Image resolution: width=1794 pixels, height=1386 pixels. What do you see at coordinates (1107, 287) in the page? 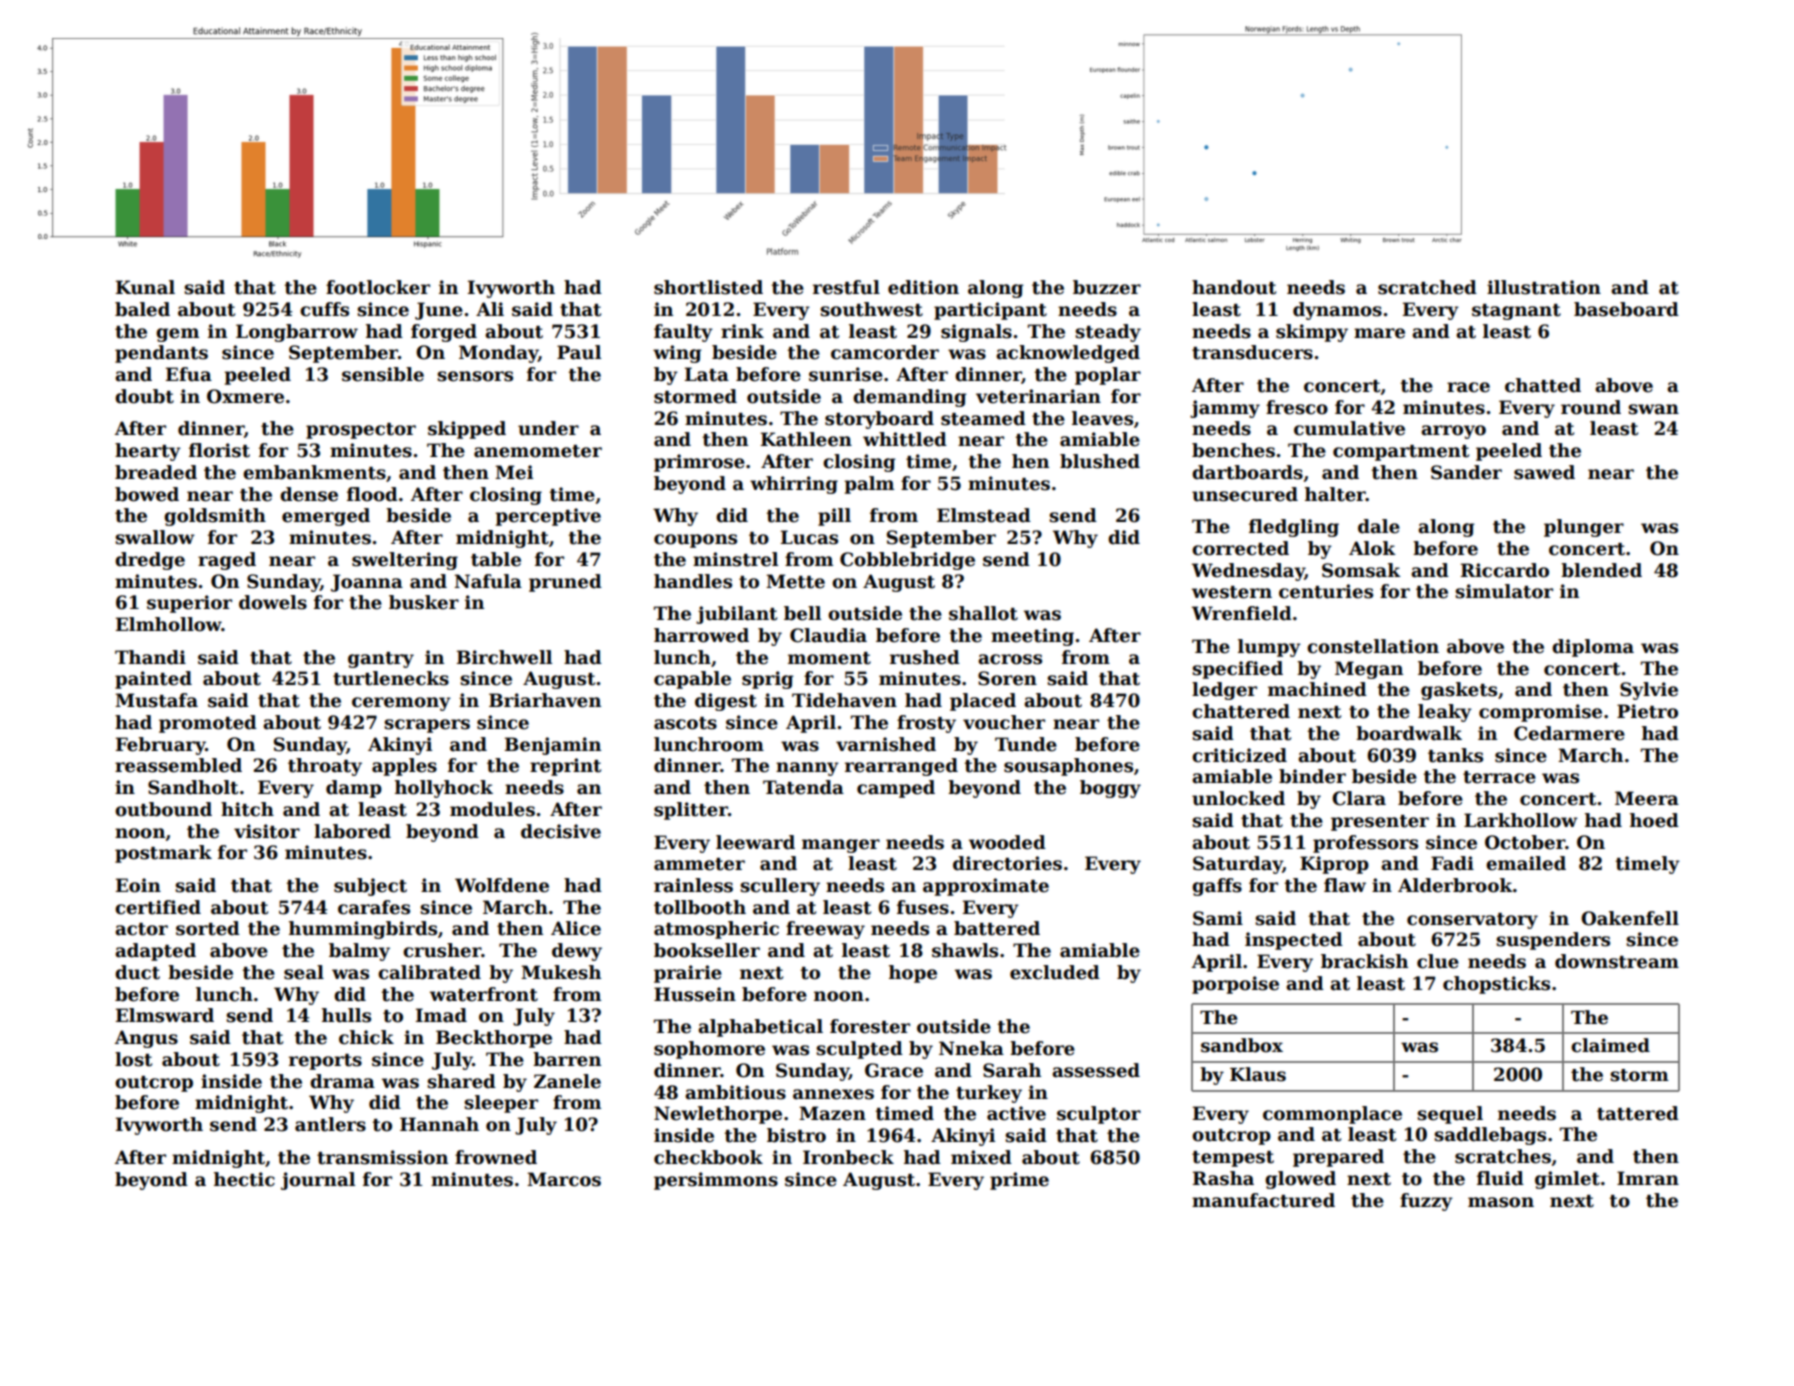
I see `buzzer` at bounding box center [1107, 287].
